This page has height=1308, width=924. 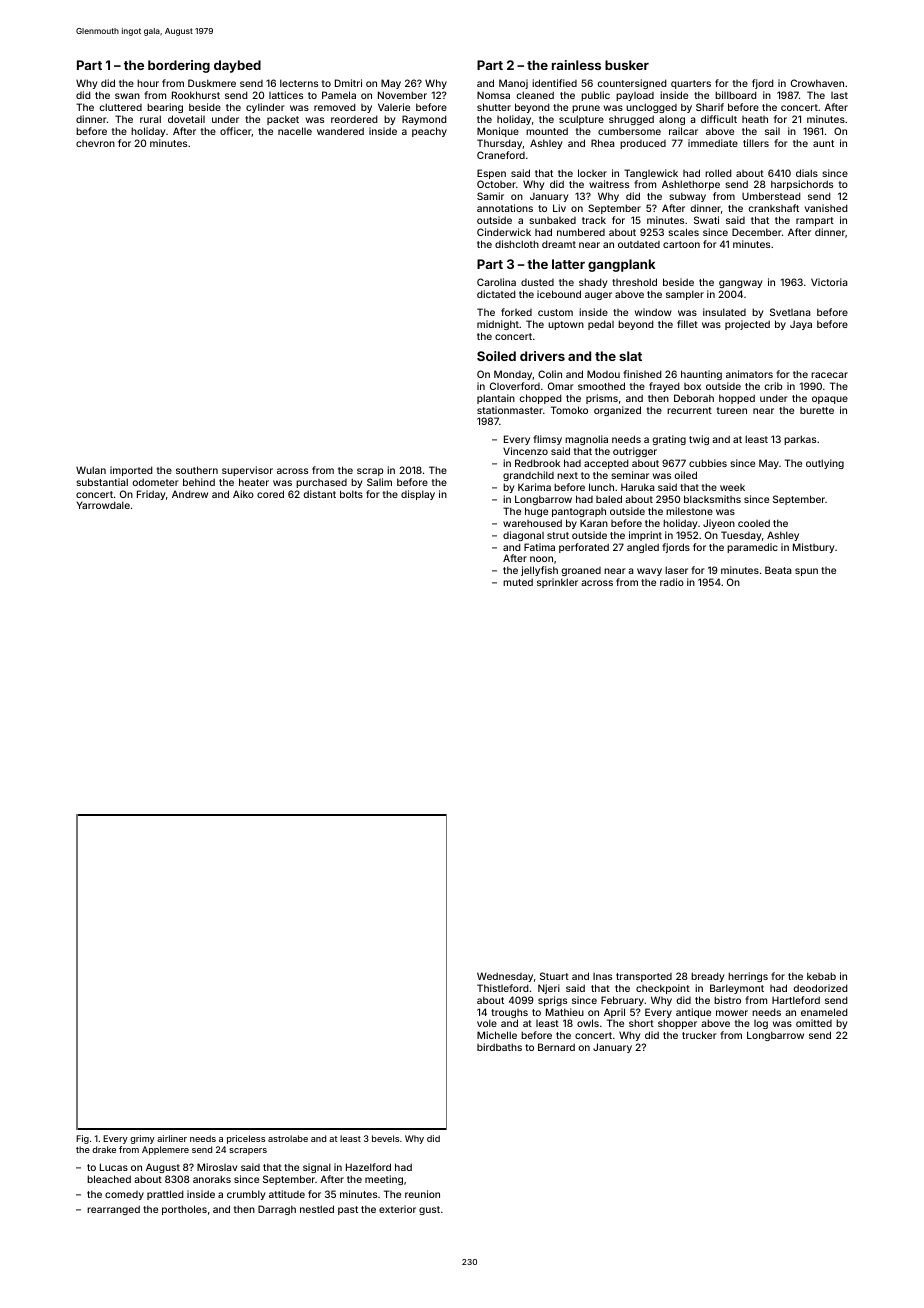 What do you see at coordinates (748, 977) in the page?
I see `herrings` at bounding box center [748, 977].
